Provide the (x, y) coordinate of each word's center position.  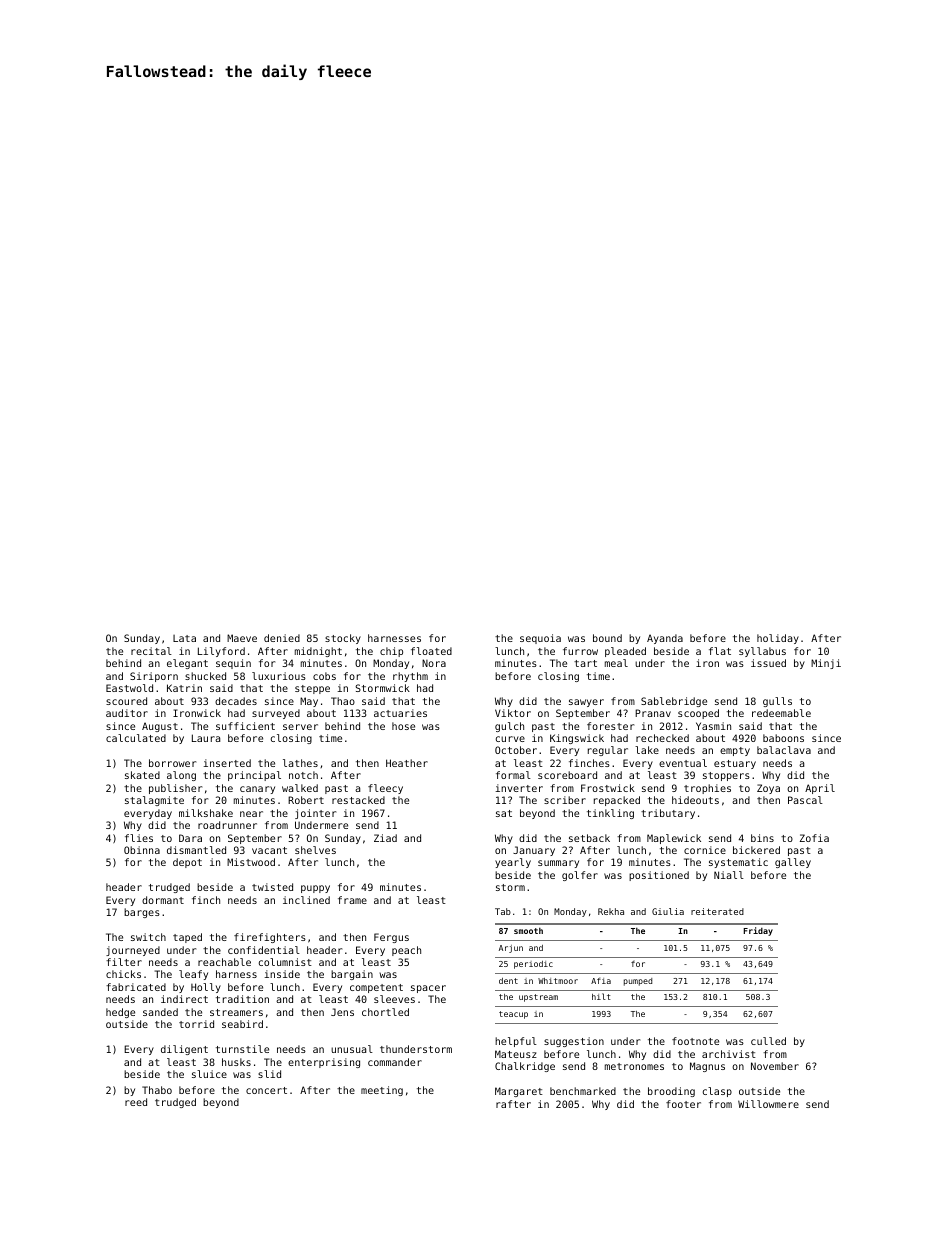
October (516, 750)
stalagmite (154, 801)
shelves (315, 850)
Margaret (519, 1092)
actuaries (400, 713)
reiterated (717, 911)
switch (148, 937)
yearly (513, 863)
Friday (758, 931)
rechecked (662, 738)
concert (266, 1090)
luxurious (279, 676)
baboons (783, 738)
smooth (528, 931)
